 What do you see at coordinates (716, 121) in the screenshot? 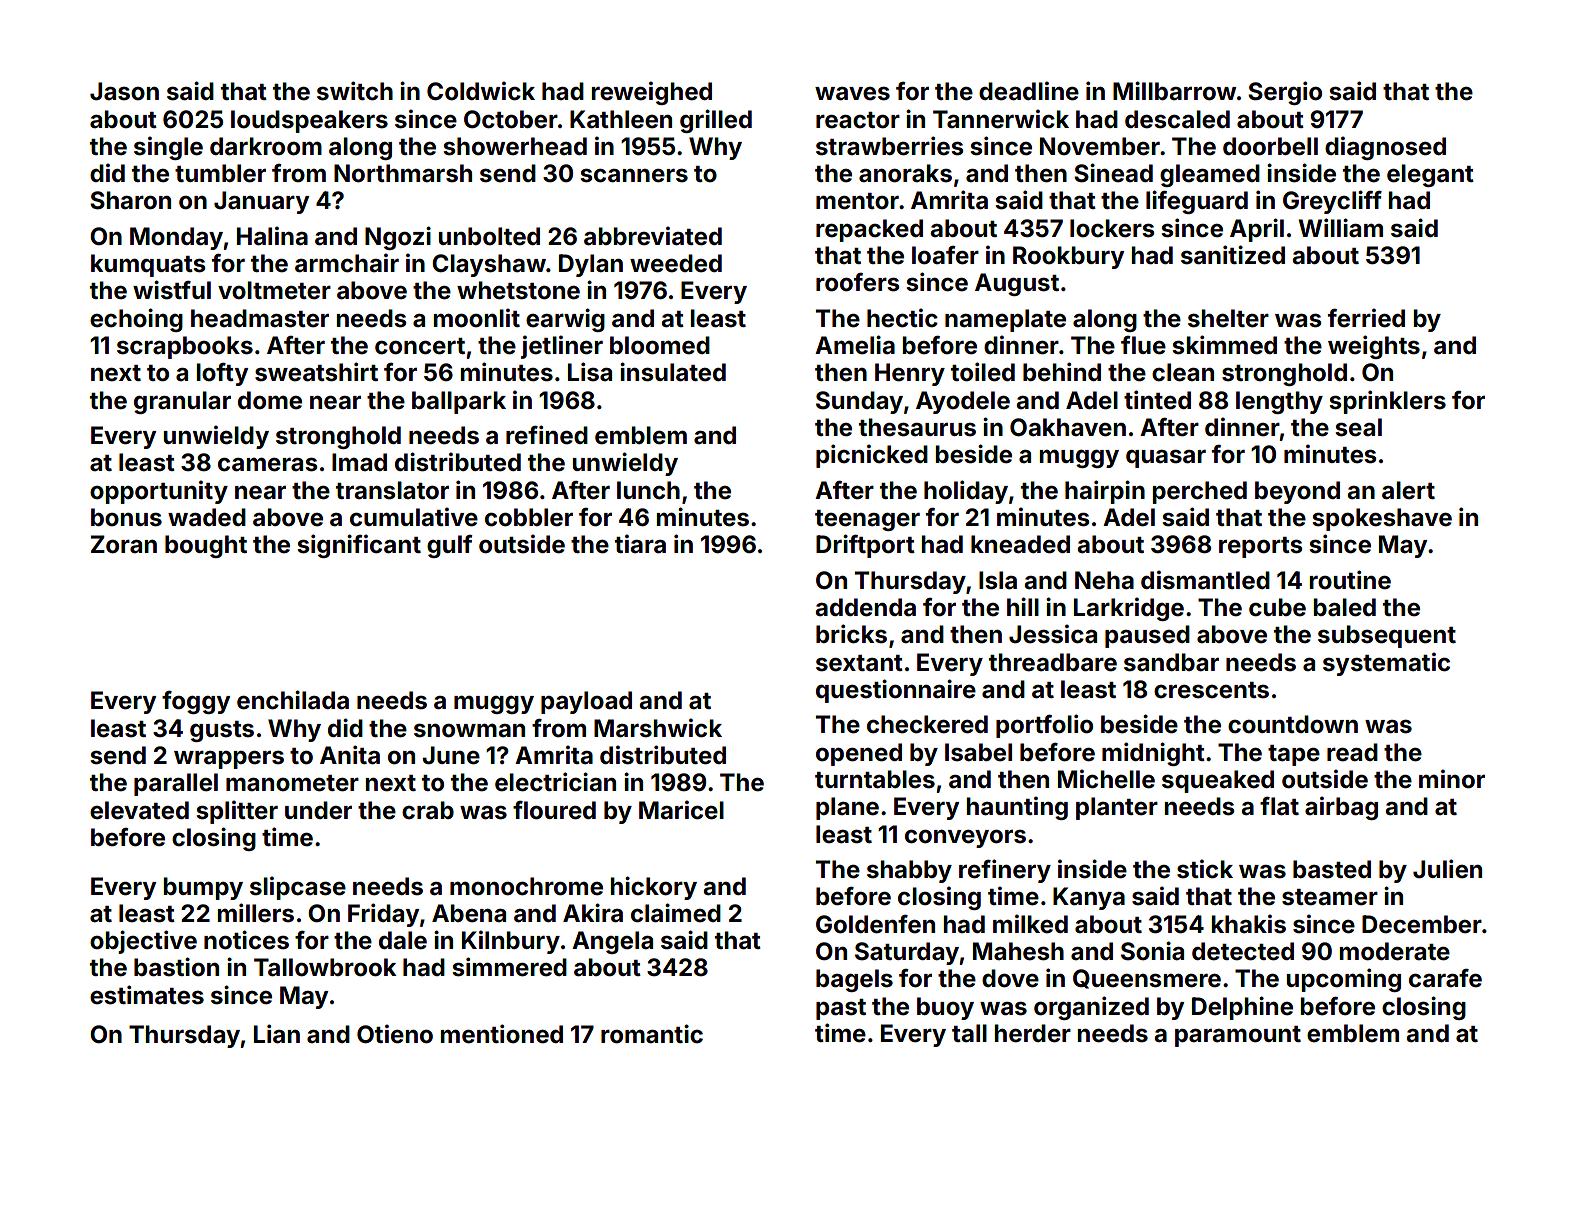
I see `grilled` at bounding box center [716, 121].
